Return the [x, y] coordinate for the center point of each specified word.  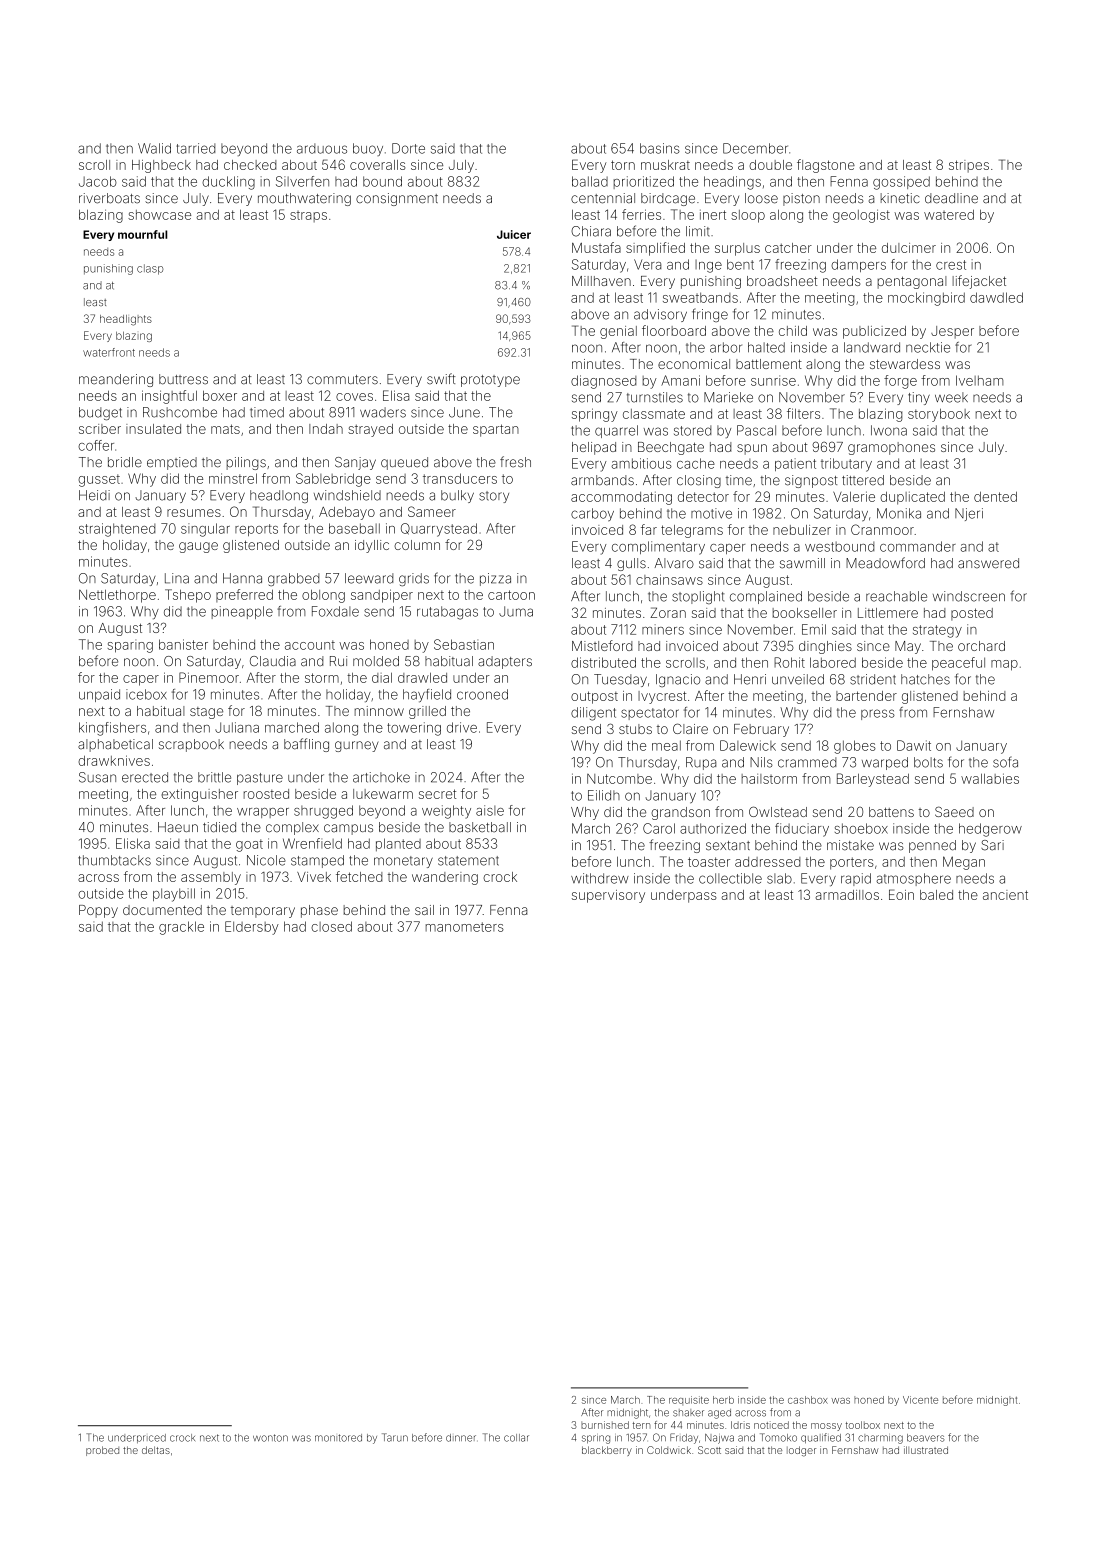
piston [801, 199]
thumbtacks [114, 860]
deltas [156, 1450]
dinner [461, 1438]
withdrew [600, 878]
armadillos [847, 895]
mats [225, 429]
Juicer [514, 234]
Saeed [954, 811]
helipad [594, 448]
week [951, 397]
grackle [181, 928]
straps [308, 216]
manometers [465, 927]
